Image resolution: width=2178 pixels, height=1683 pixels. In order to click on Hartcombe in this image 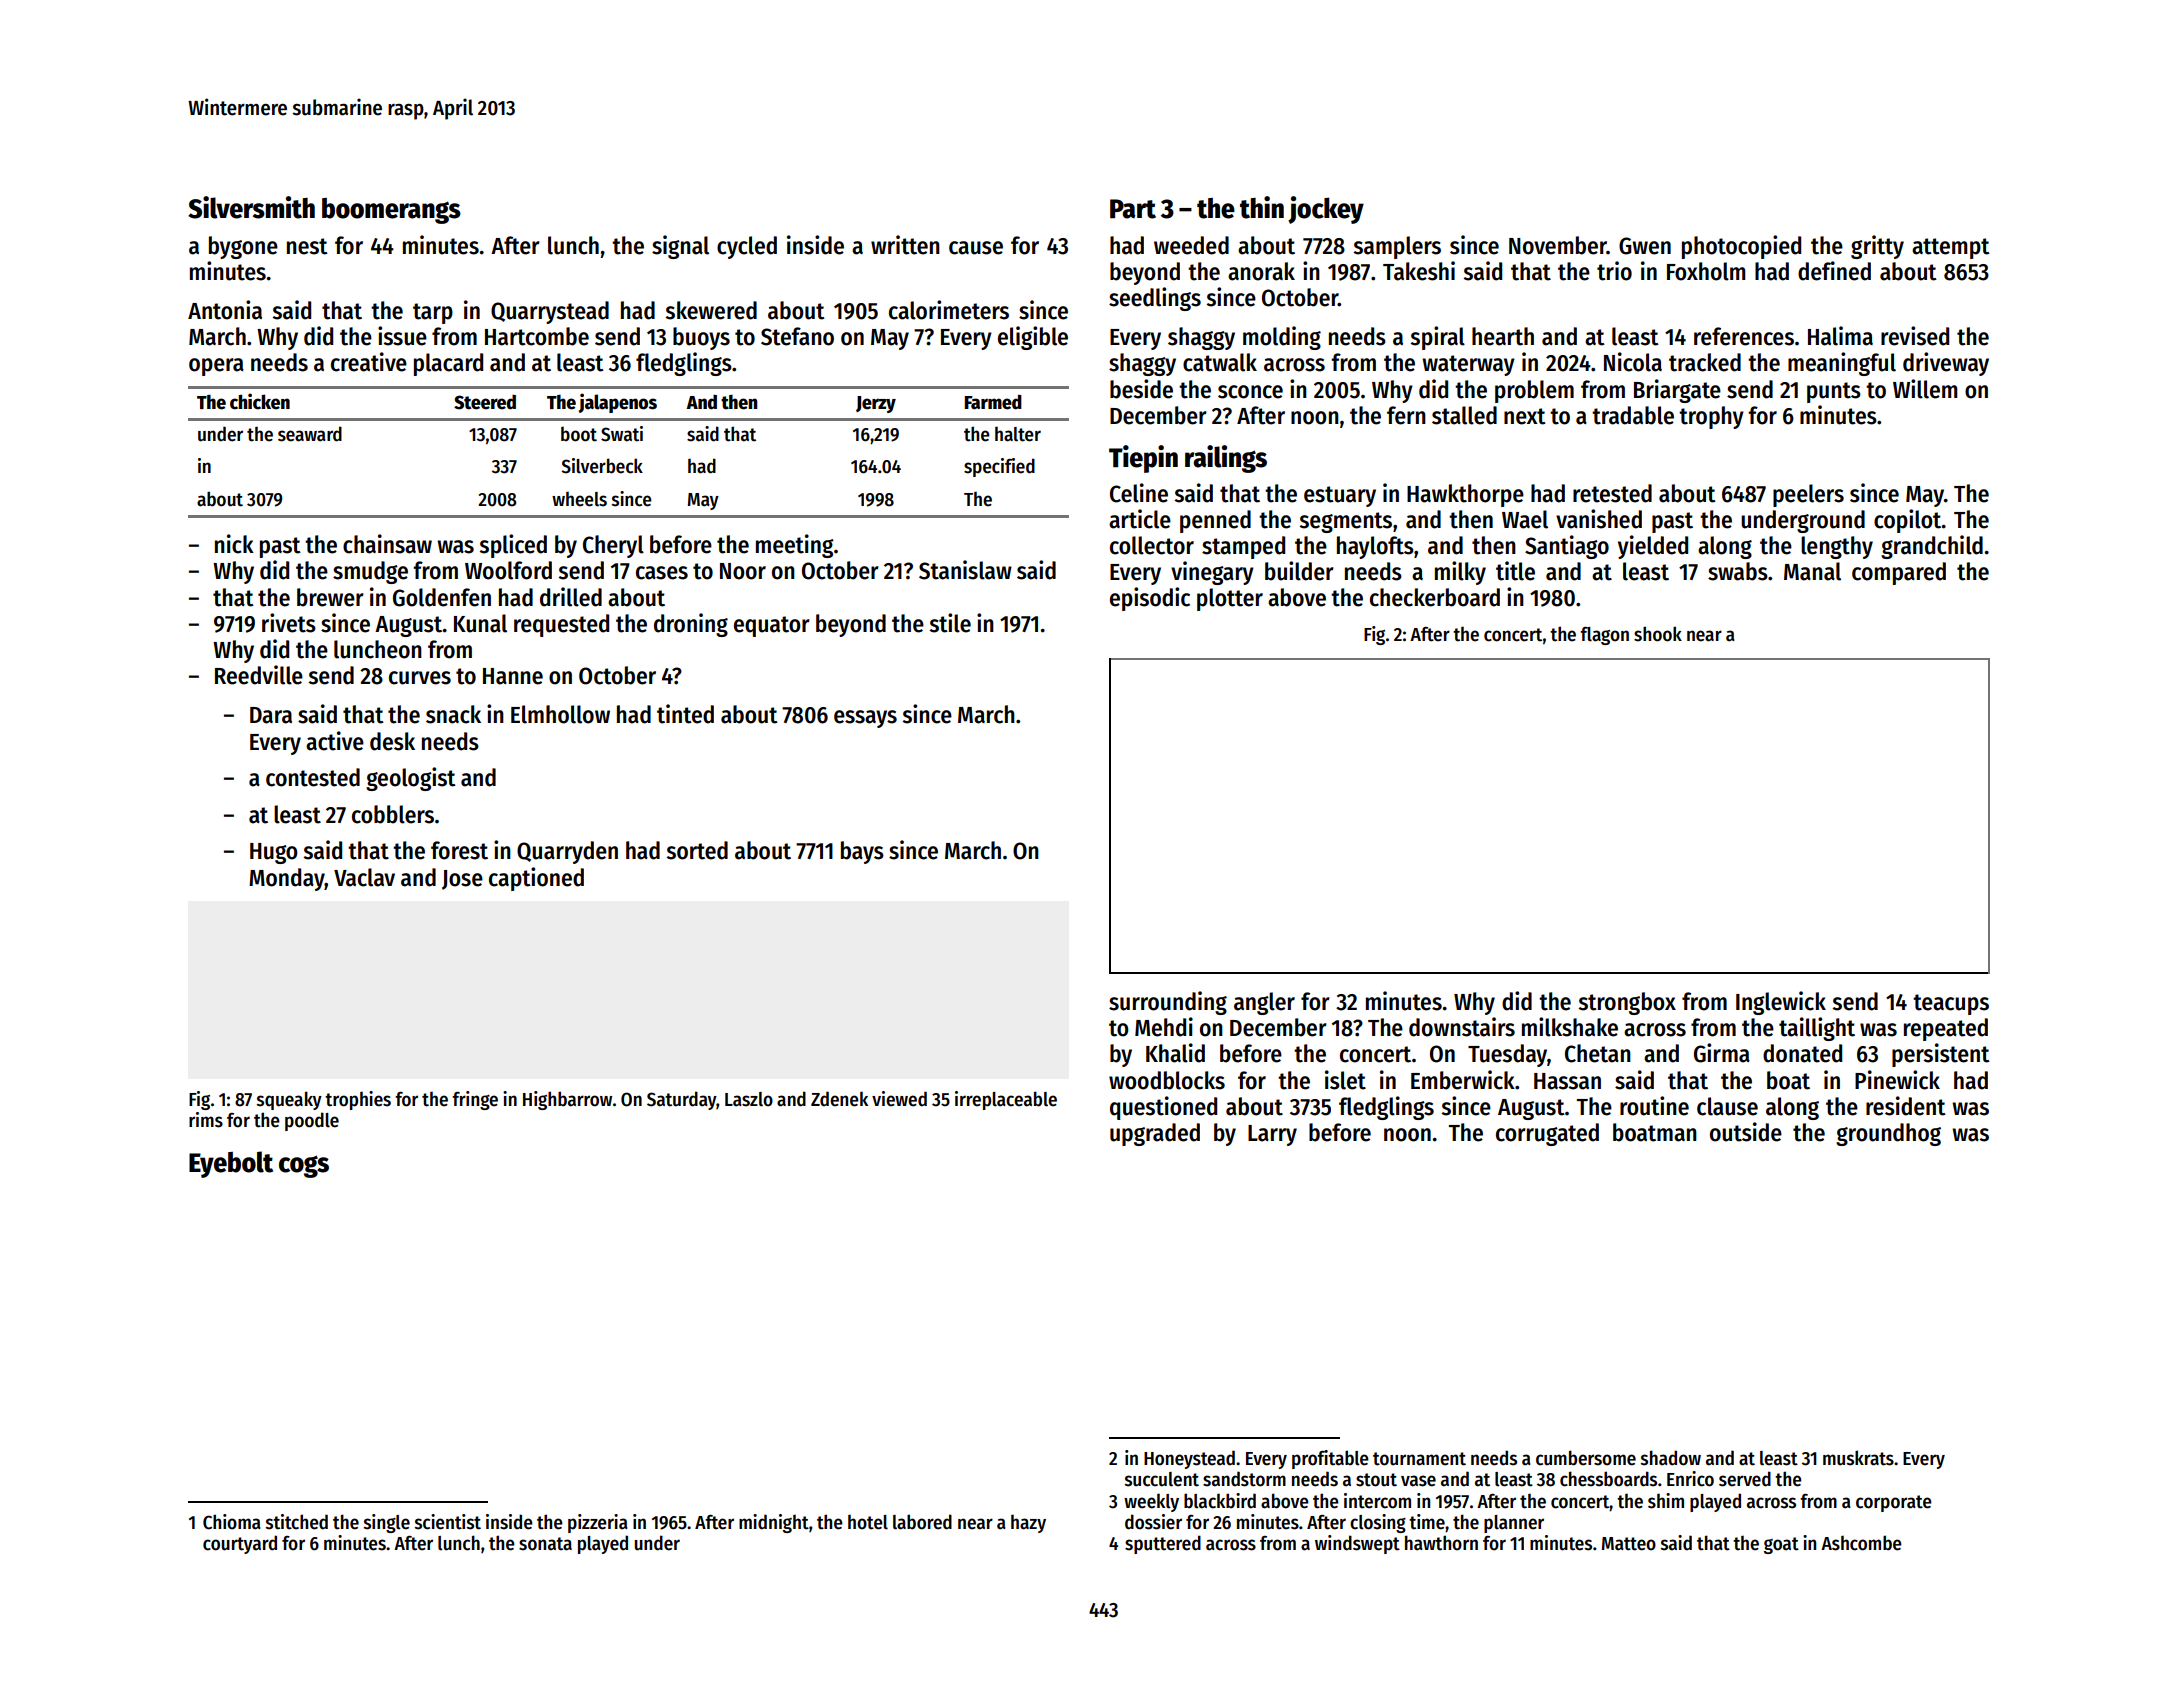, I will do `click(537, 336)`.
